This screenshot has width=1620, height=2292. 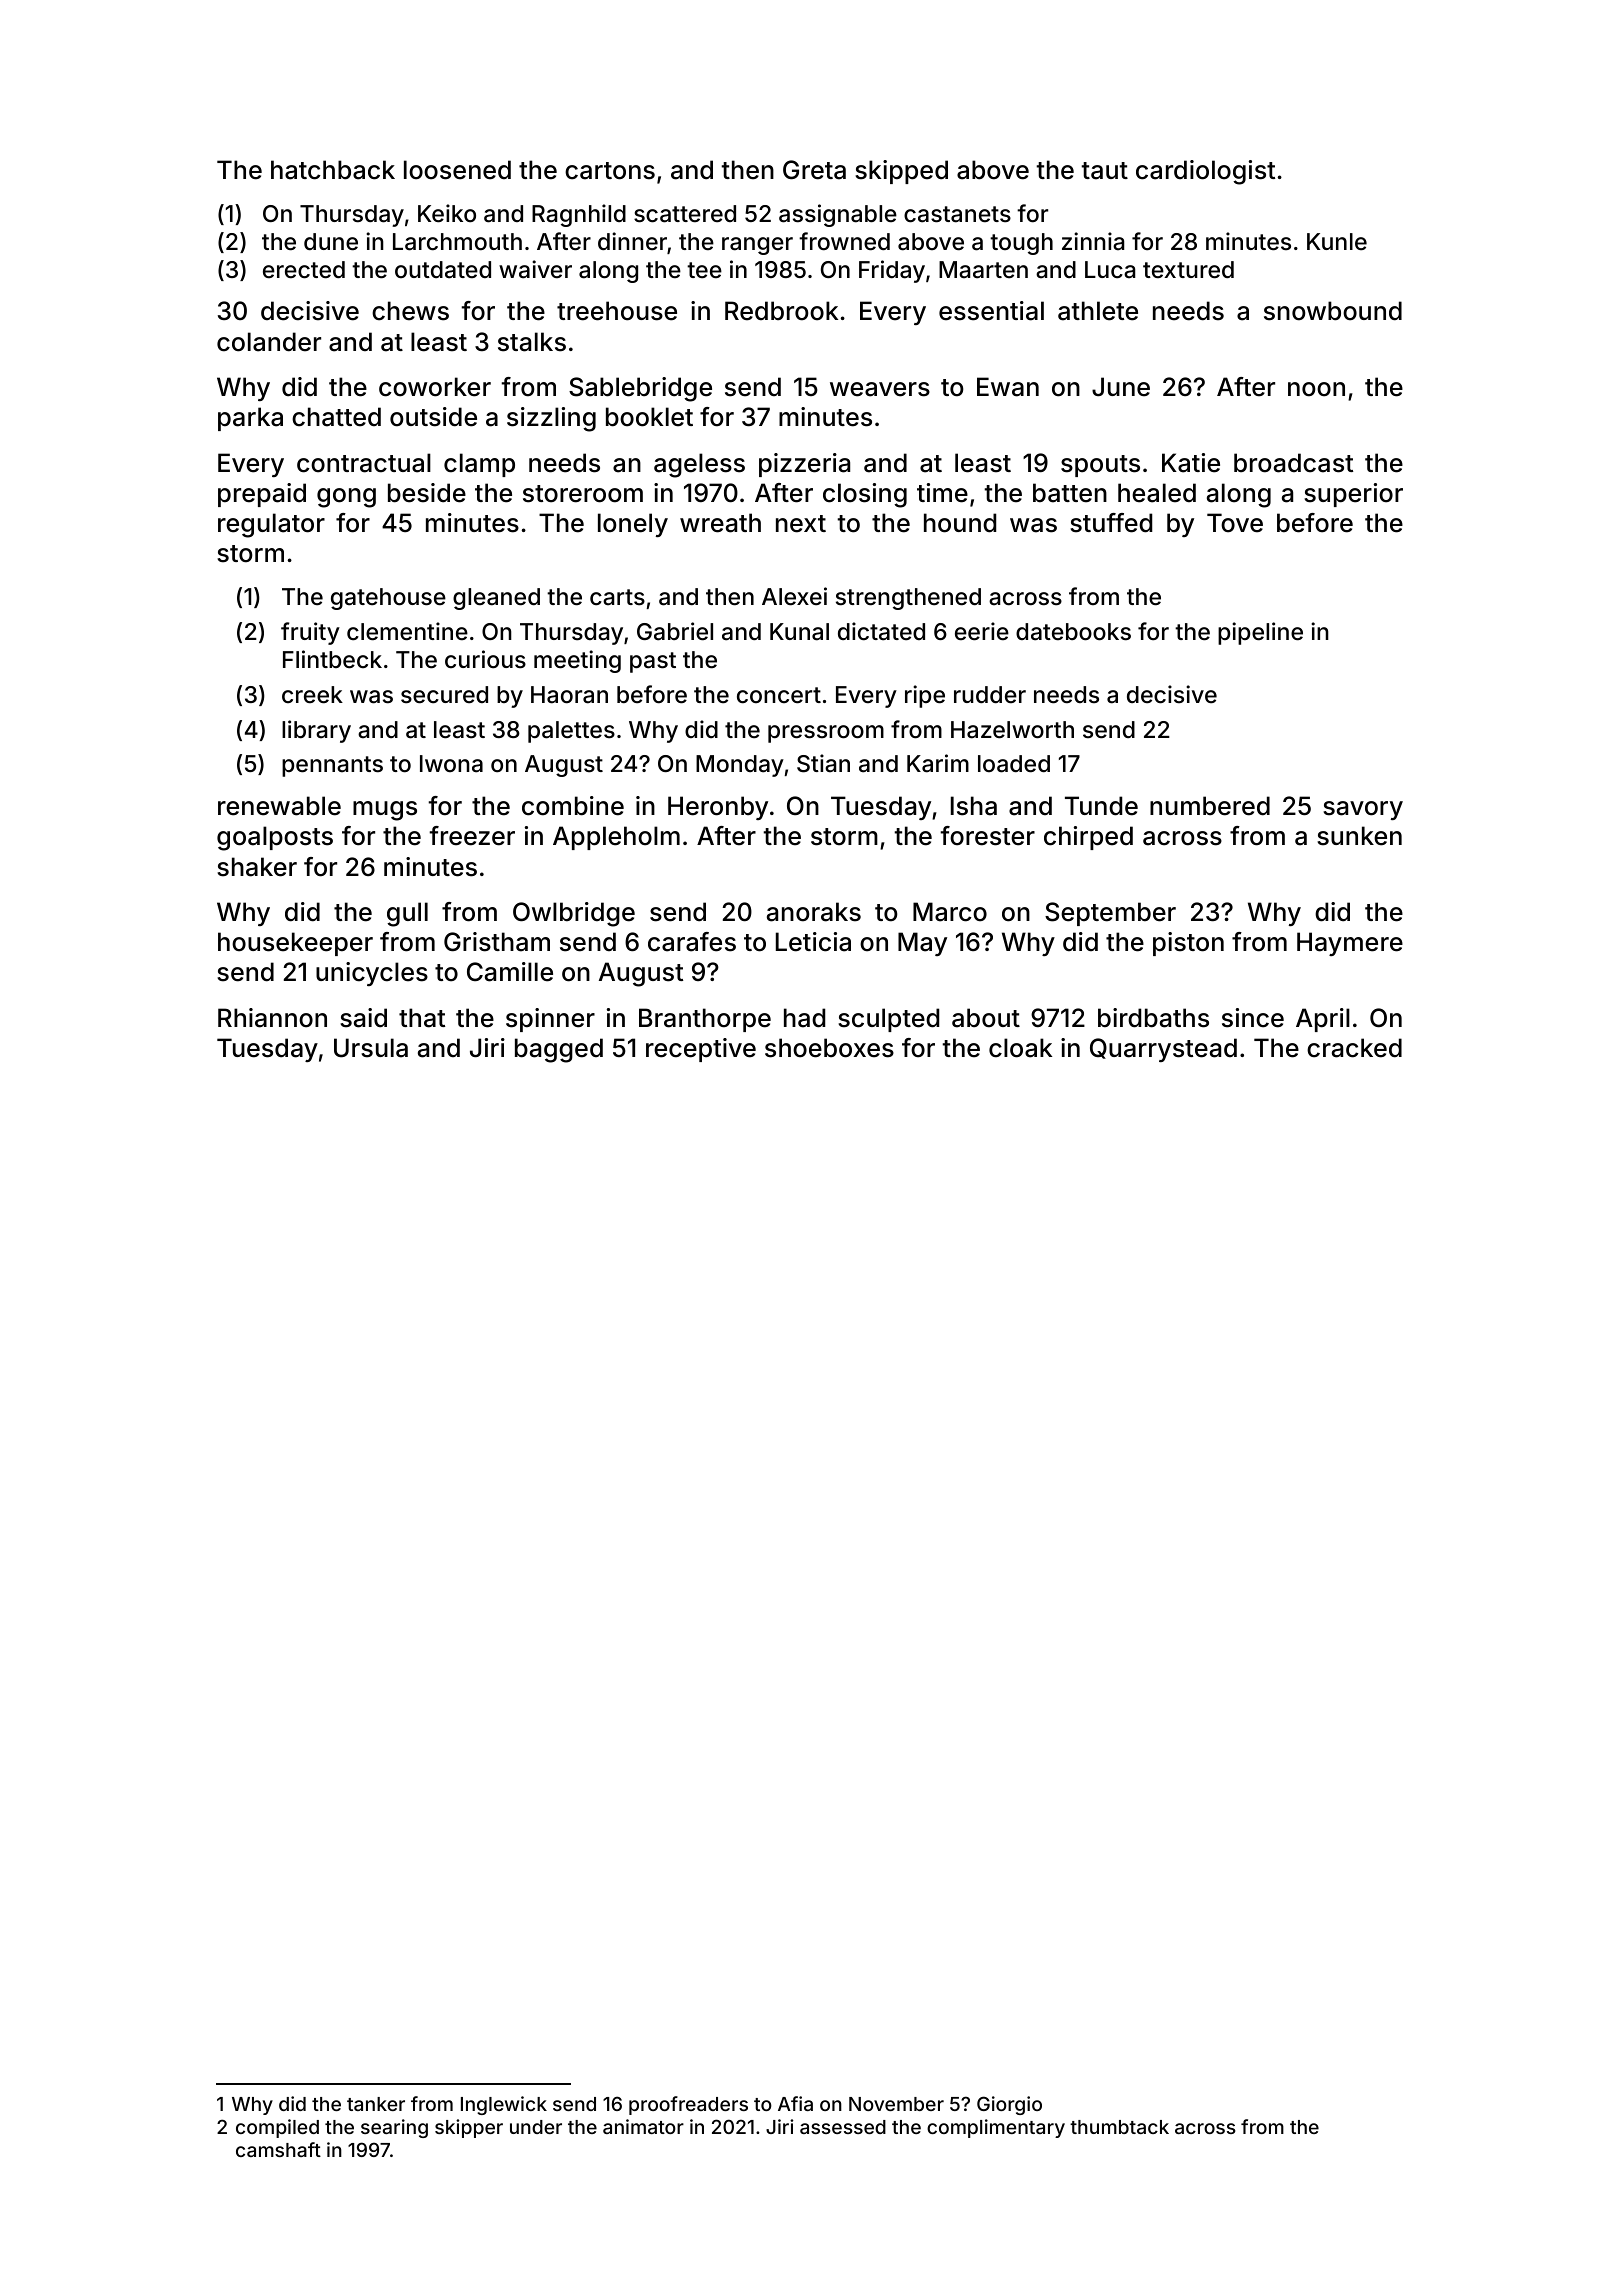 What do you see at coordinates (278, 2149) in the screenshot?
I see `camshaft` at bounding box center [278, 2149].
